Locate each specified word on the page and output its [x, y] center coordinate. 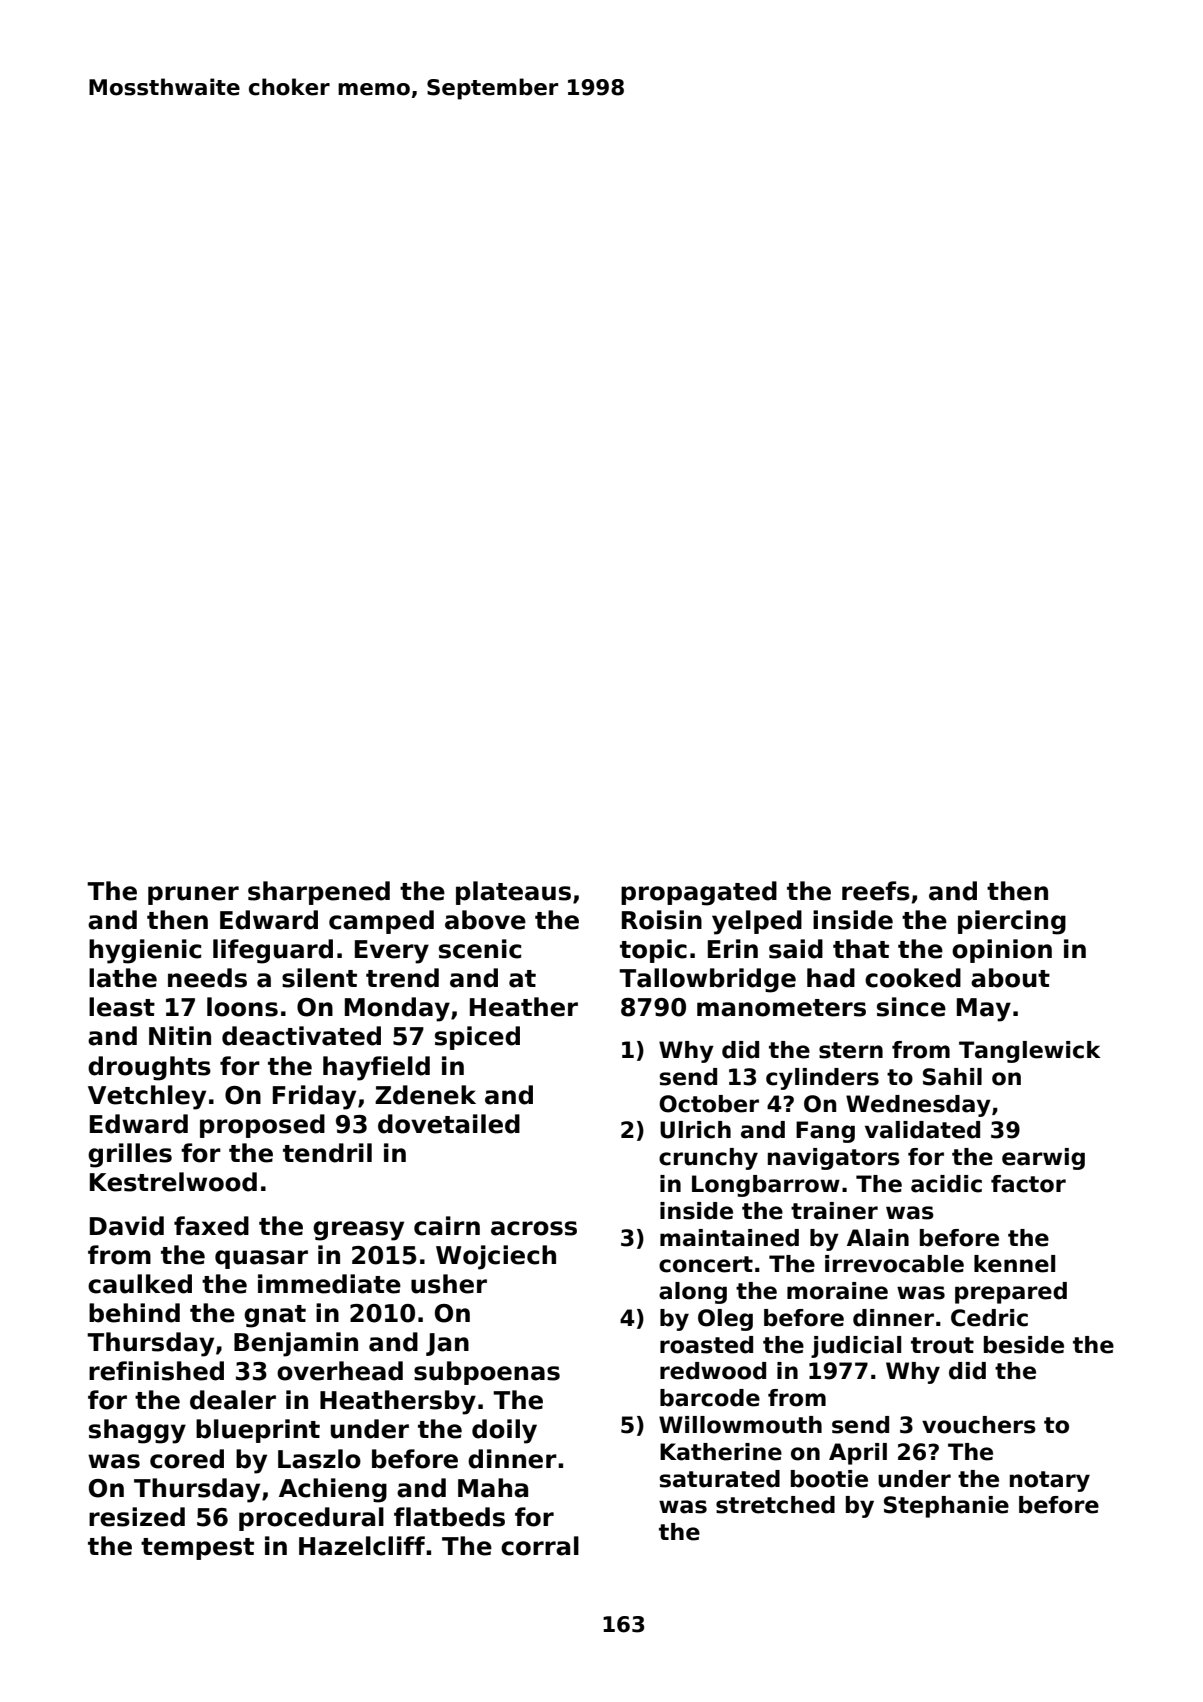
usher [449, 1284]
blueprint [258, 1431]
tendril [327, 1153]
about [1010, 978]
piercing [1012, 922]
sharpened [319, 893]
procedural [311, 1519]
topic [653, 951]
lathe [123, 978]
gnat [275, 1316]
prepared [1011, 1293]
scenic [480, 949]
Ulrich [695, 1130]
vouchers [979, 1425]
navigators [834, 1159]
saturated [719, 1479]
